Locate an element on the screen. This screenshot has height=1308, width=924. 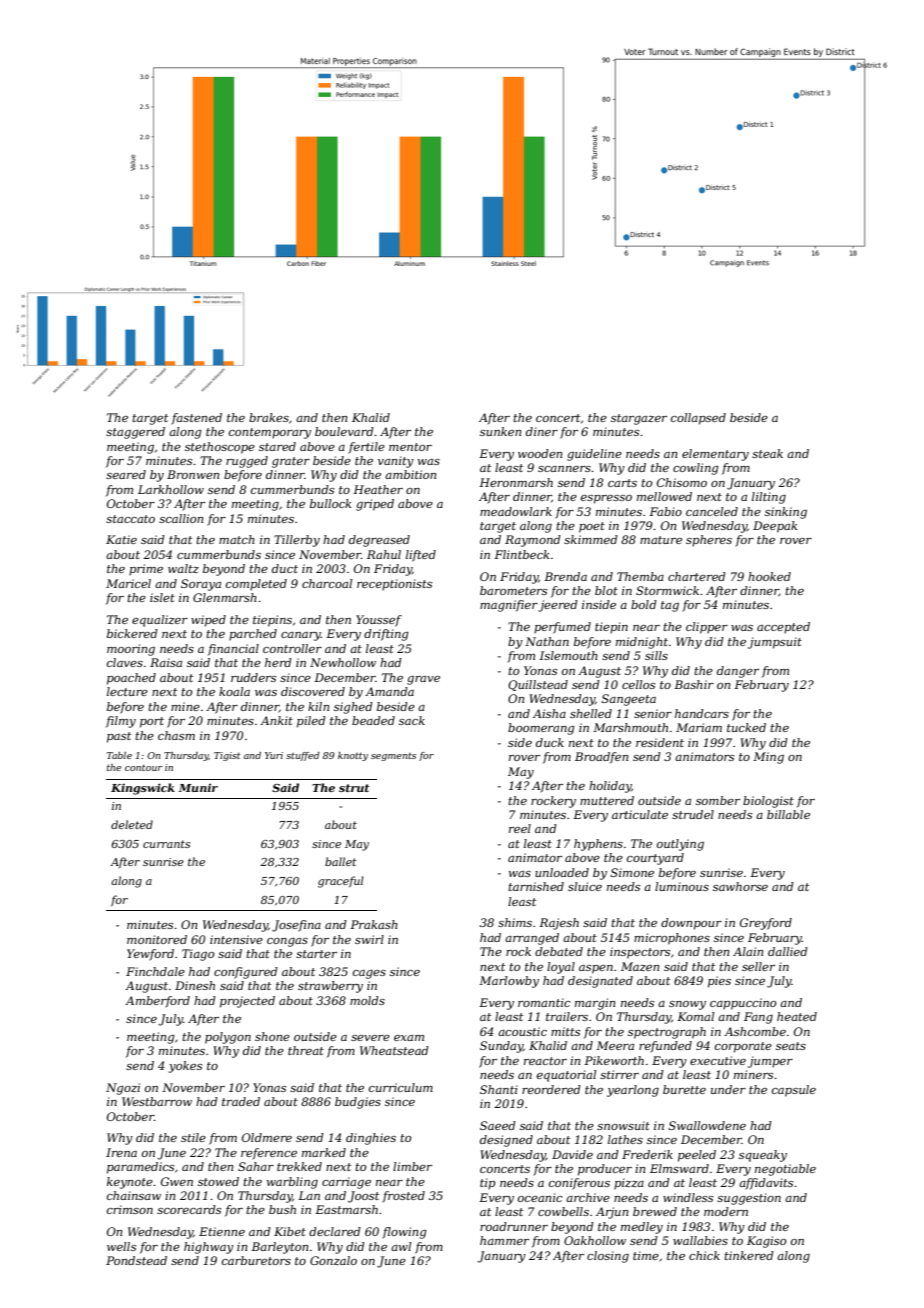
scallion is located at coordinates (181, 518).
